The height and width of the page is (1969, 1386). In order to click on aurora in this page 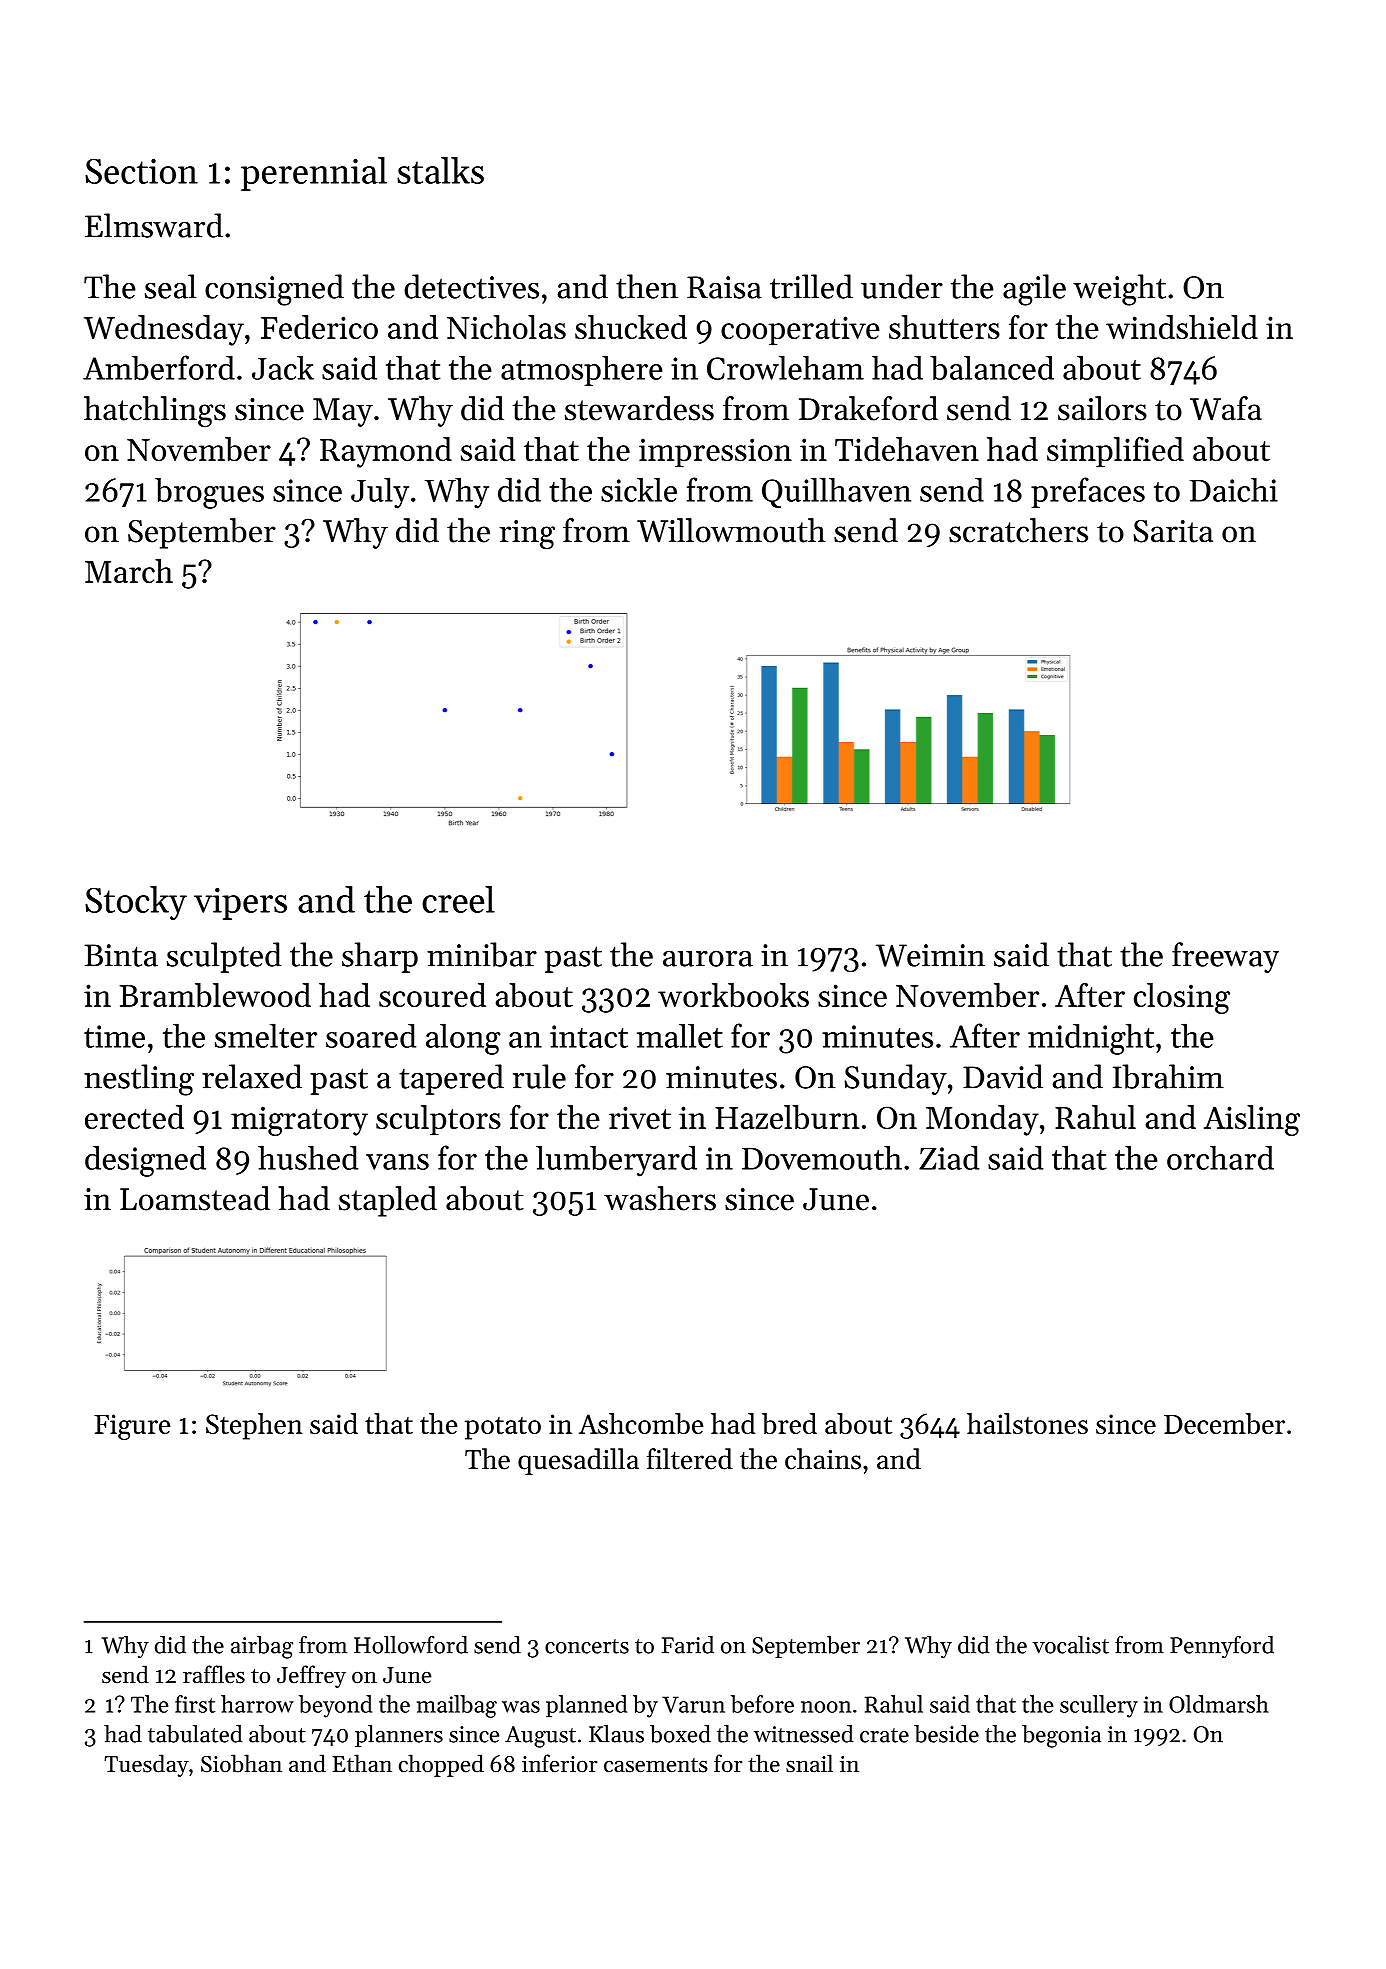, I will do `click(708, 959)`.
